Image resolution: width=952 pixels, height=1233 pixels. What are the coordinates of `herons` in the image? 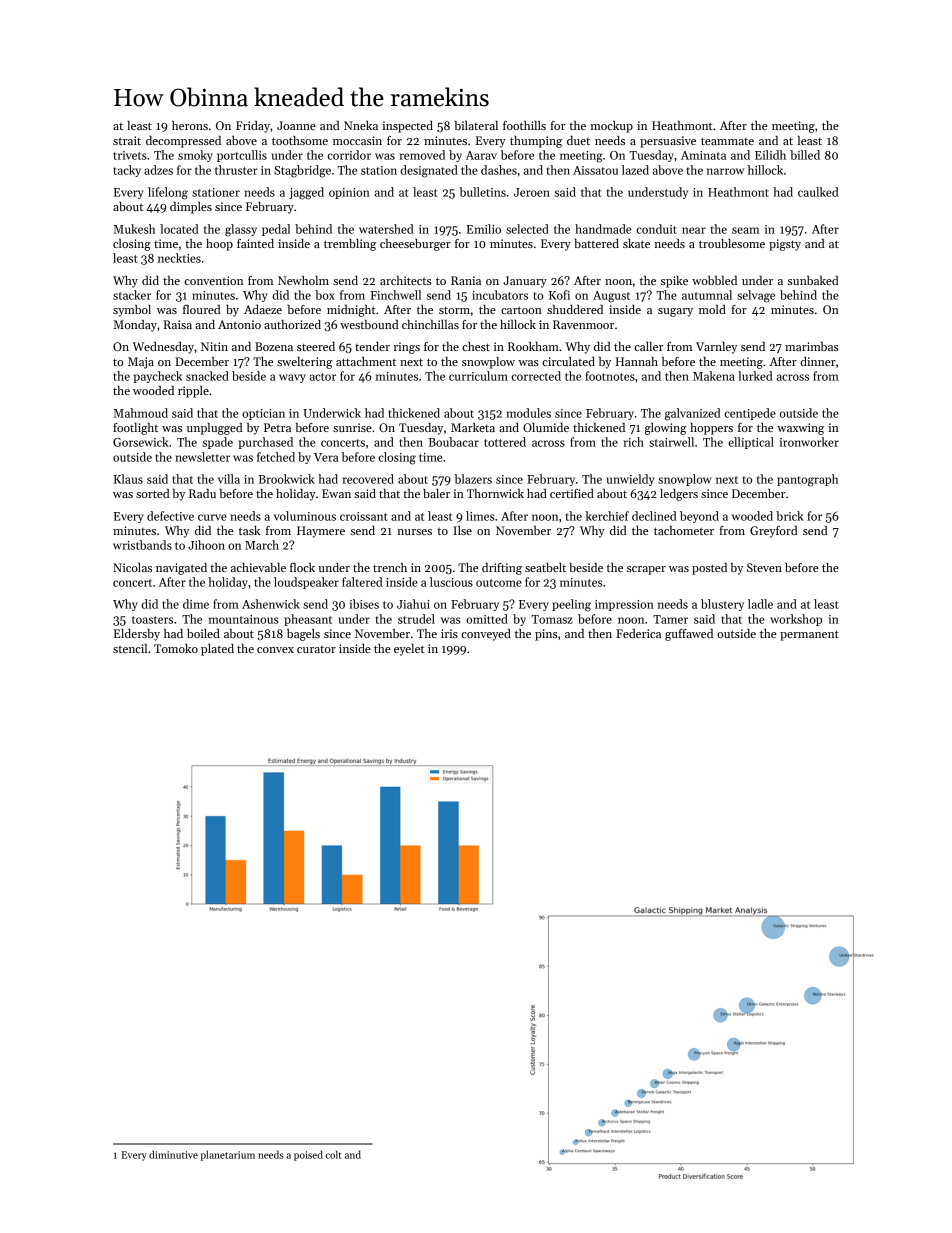 It's located at (190, 125).
